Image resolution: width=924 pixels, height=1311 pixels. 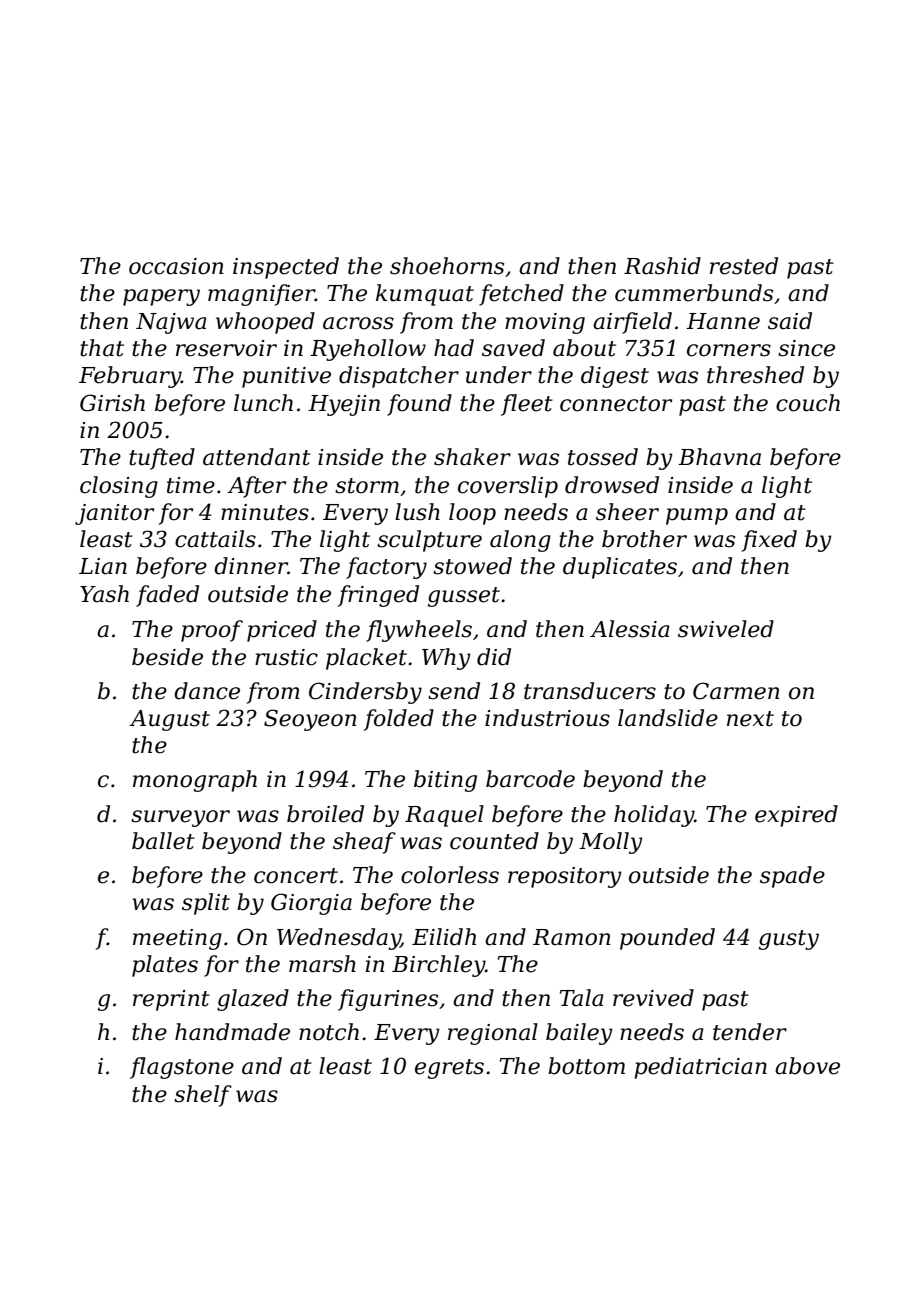 I want to click on egrets, so click(x=449, y=1069).
